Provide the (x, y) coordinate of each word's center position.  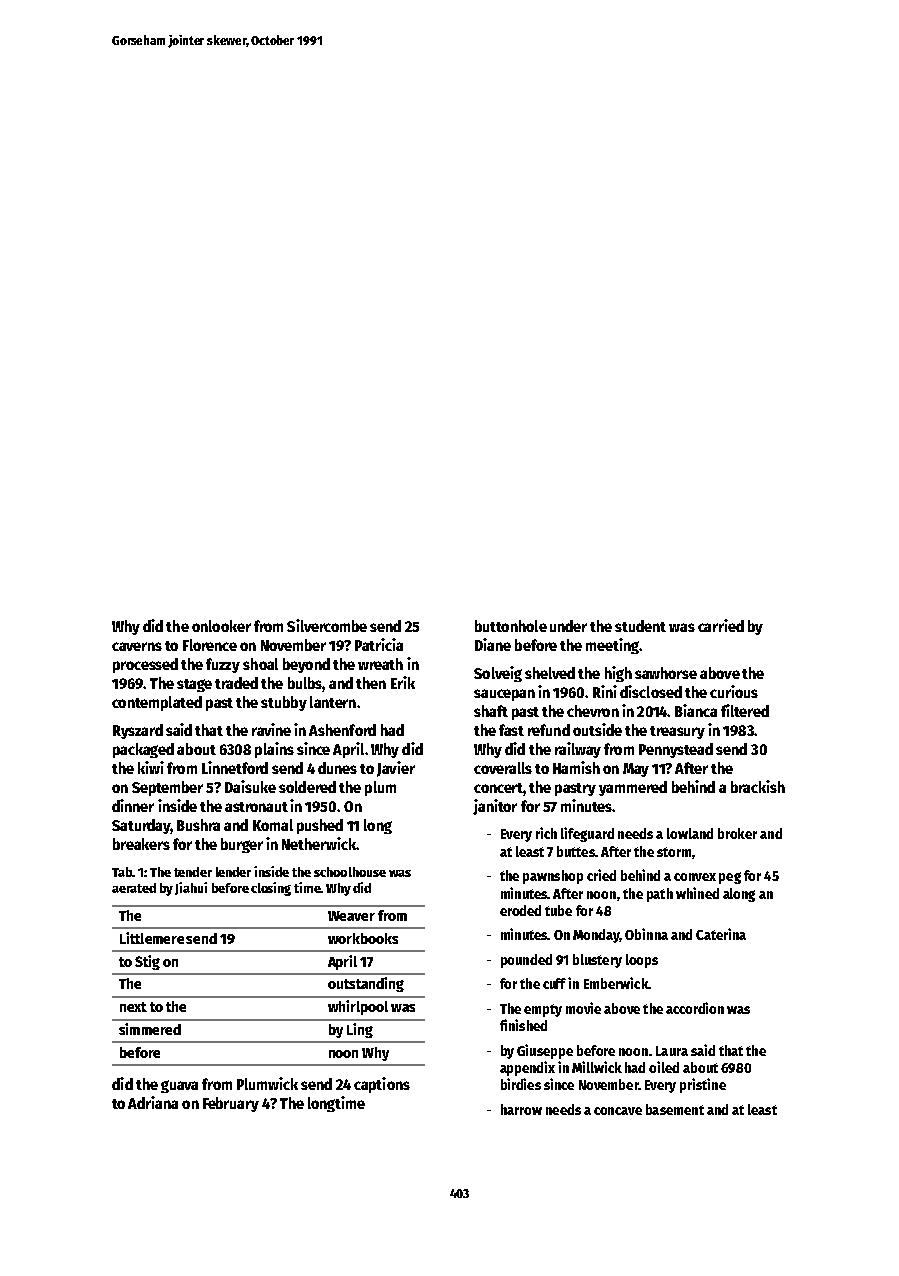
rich (546, 833)
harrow (521, 1109)
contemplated (157, 703)
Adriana (153, 1102)
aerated (134, 888)
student (640, 626)
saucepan (504, 695)
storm (674, 852)
